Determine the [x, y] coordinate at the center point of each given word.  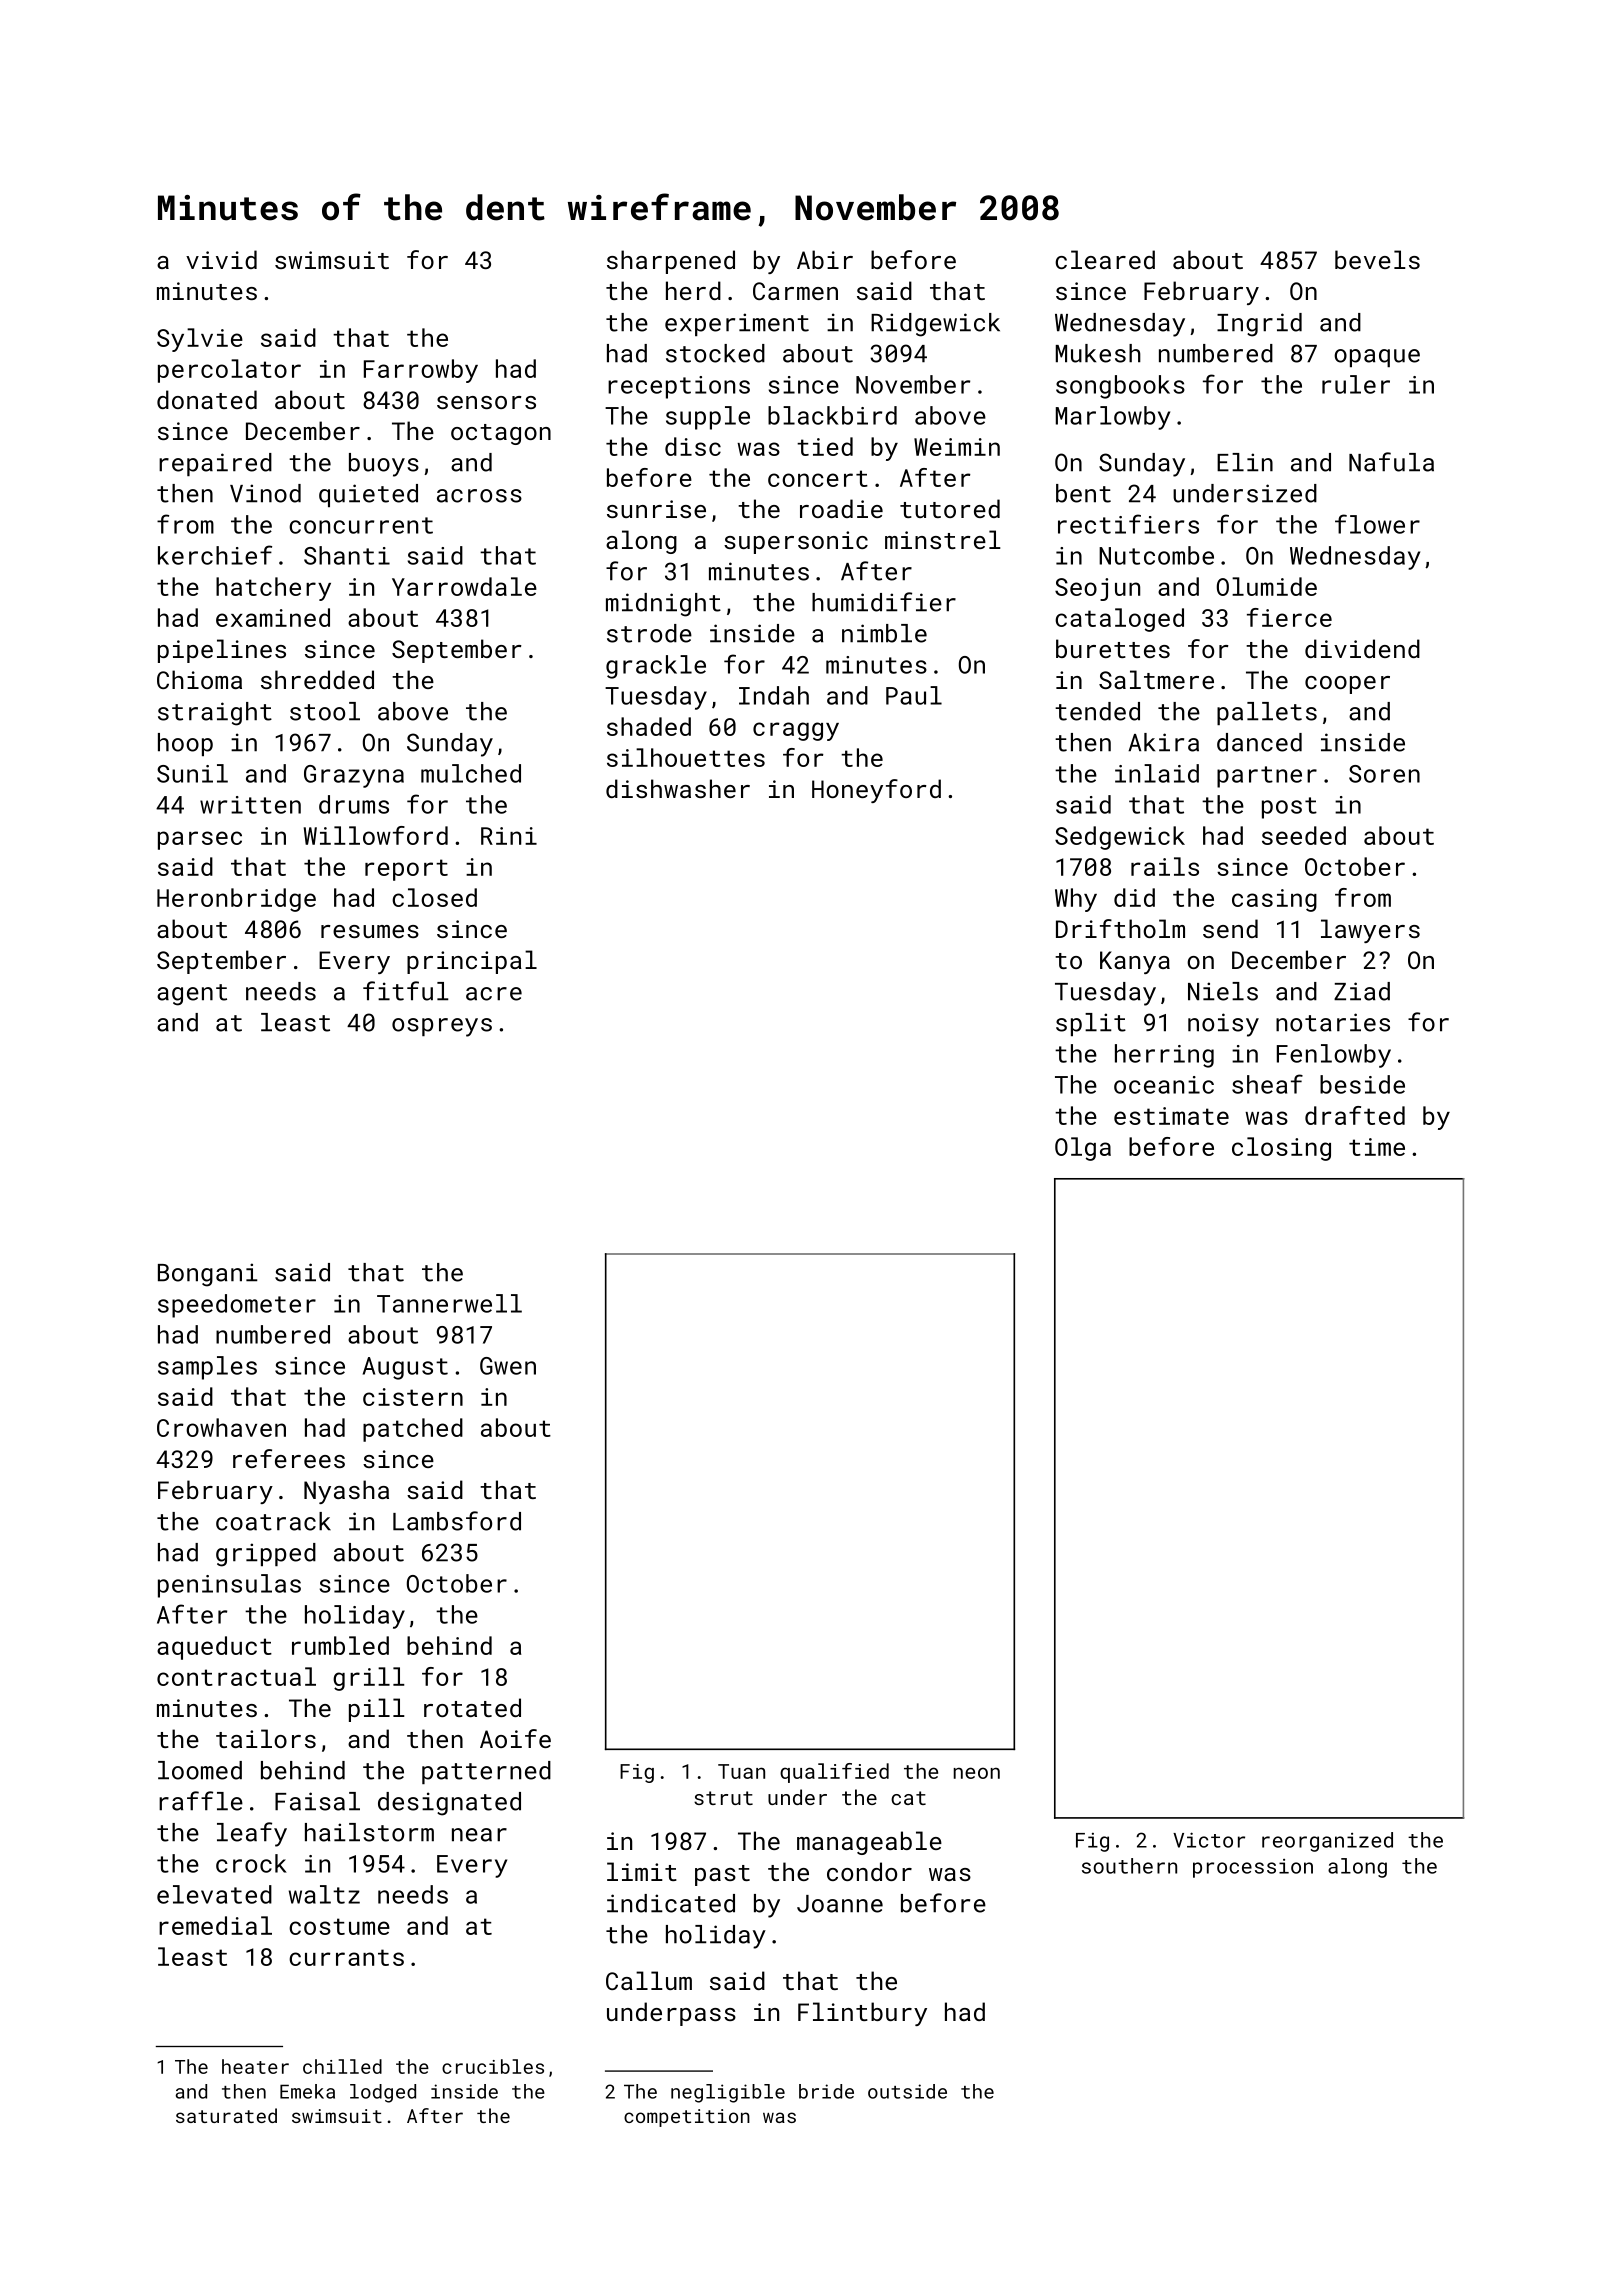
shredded [317, 679]
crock [251, 1863]
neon [977, 1773]
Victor [1209, 1840]
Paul [914, 695]
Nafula [1391, 462]
